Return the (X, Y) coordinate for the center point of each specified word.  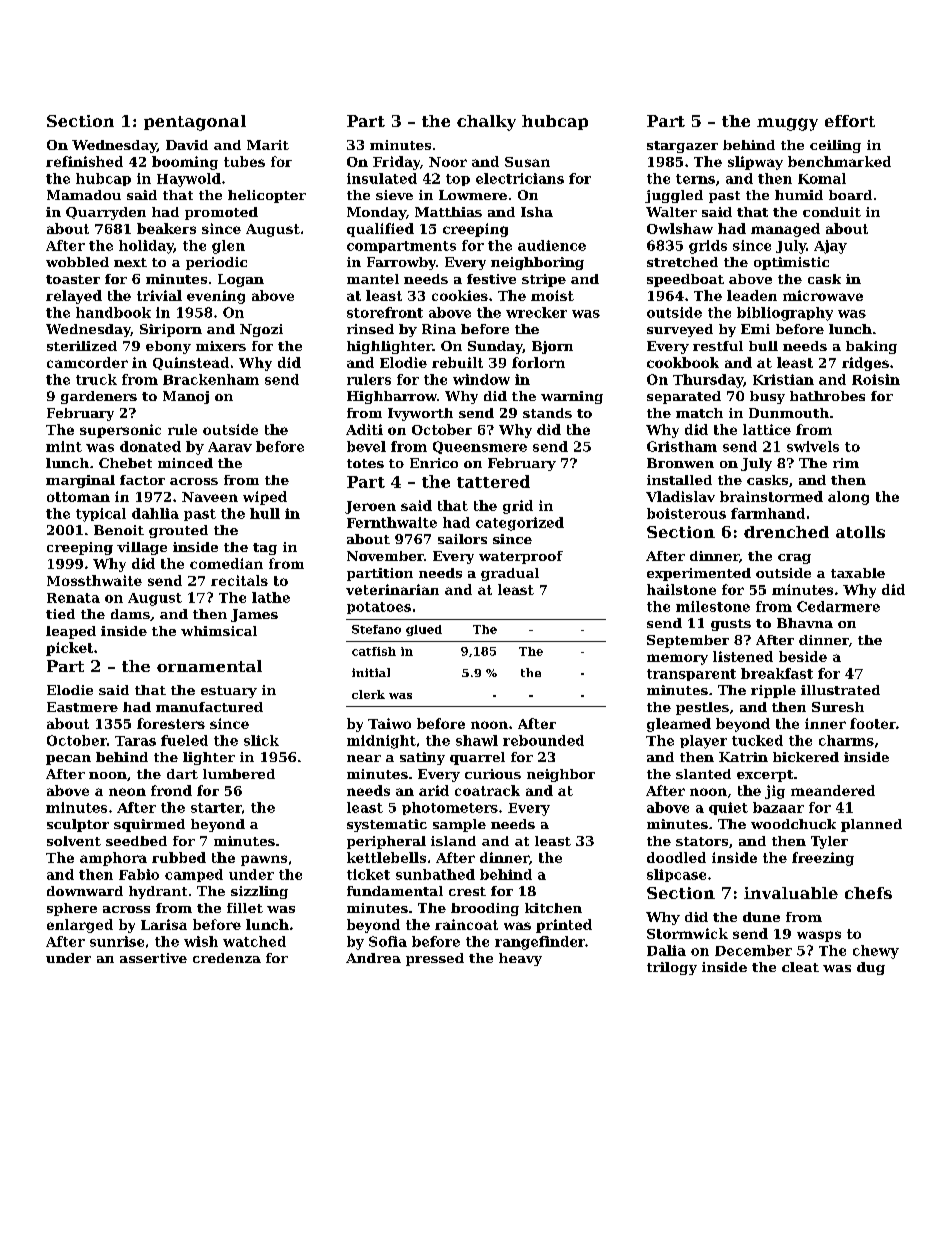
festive (491, 279)
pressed (435, 959)
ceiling (835, 146)
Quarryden (106, 213)
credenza (227, 958)
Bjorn (552, 347)
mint (64, 446)
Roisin (876, 379)
